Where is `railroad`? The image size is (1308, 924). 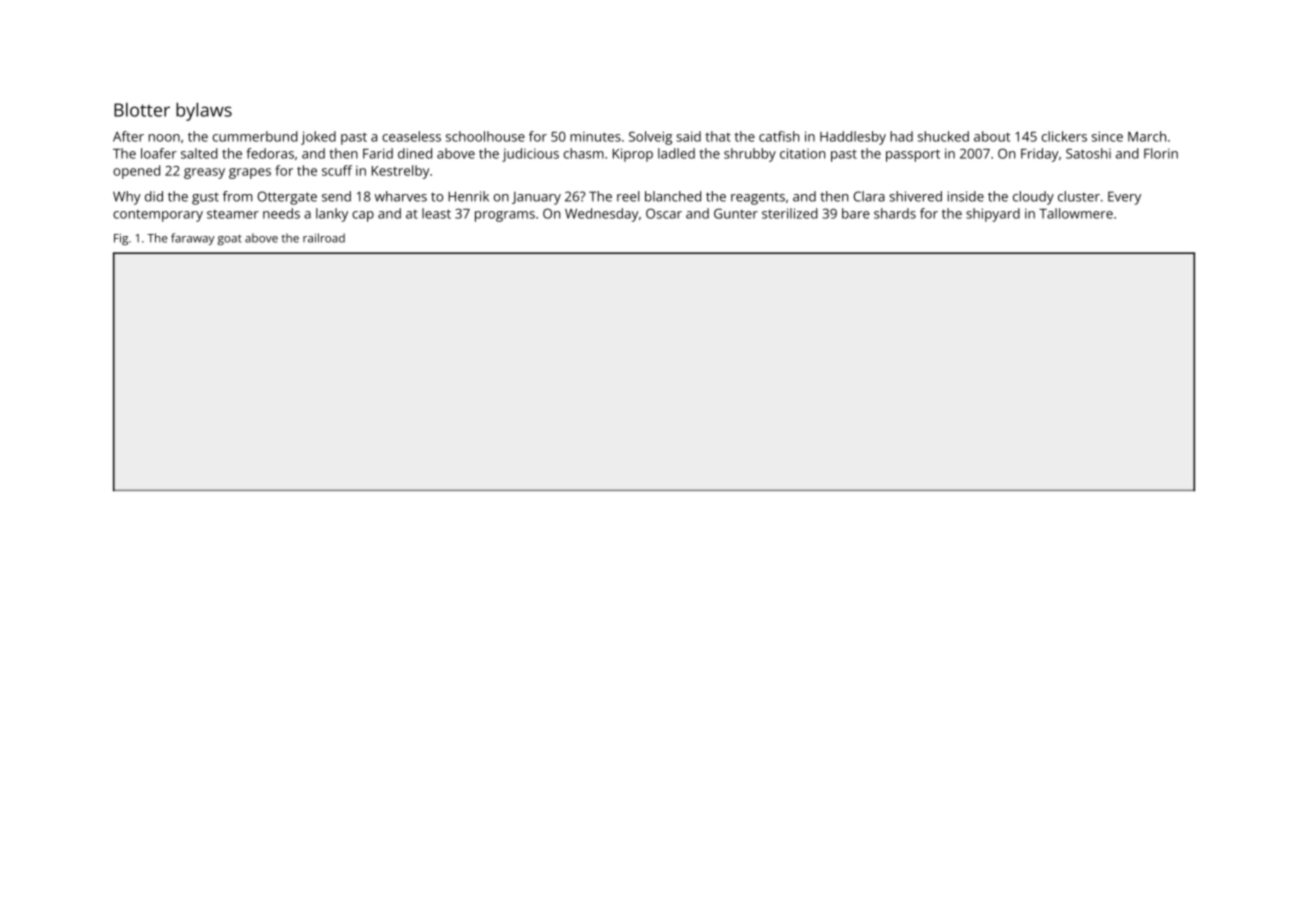
railroad is located at coordinates (324, 238).
